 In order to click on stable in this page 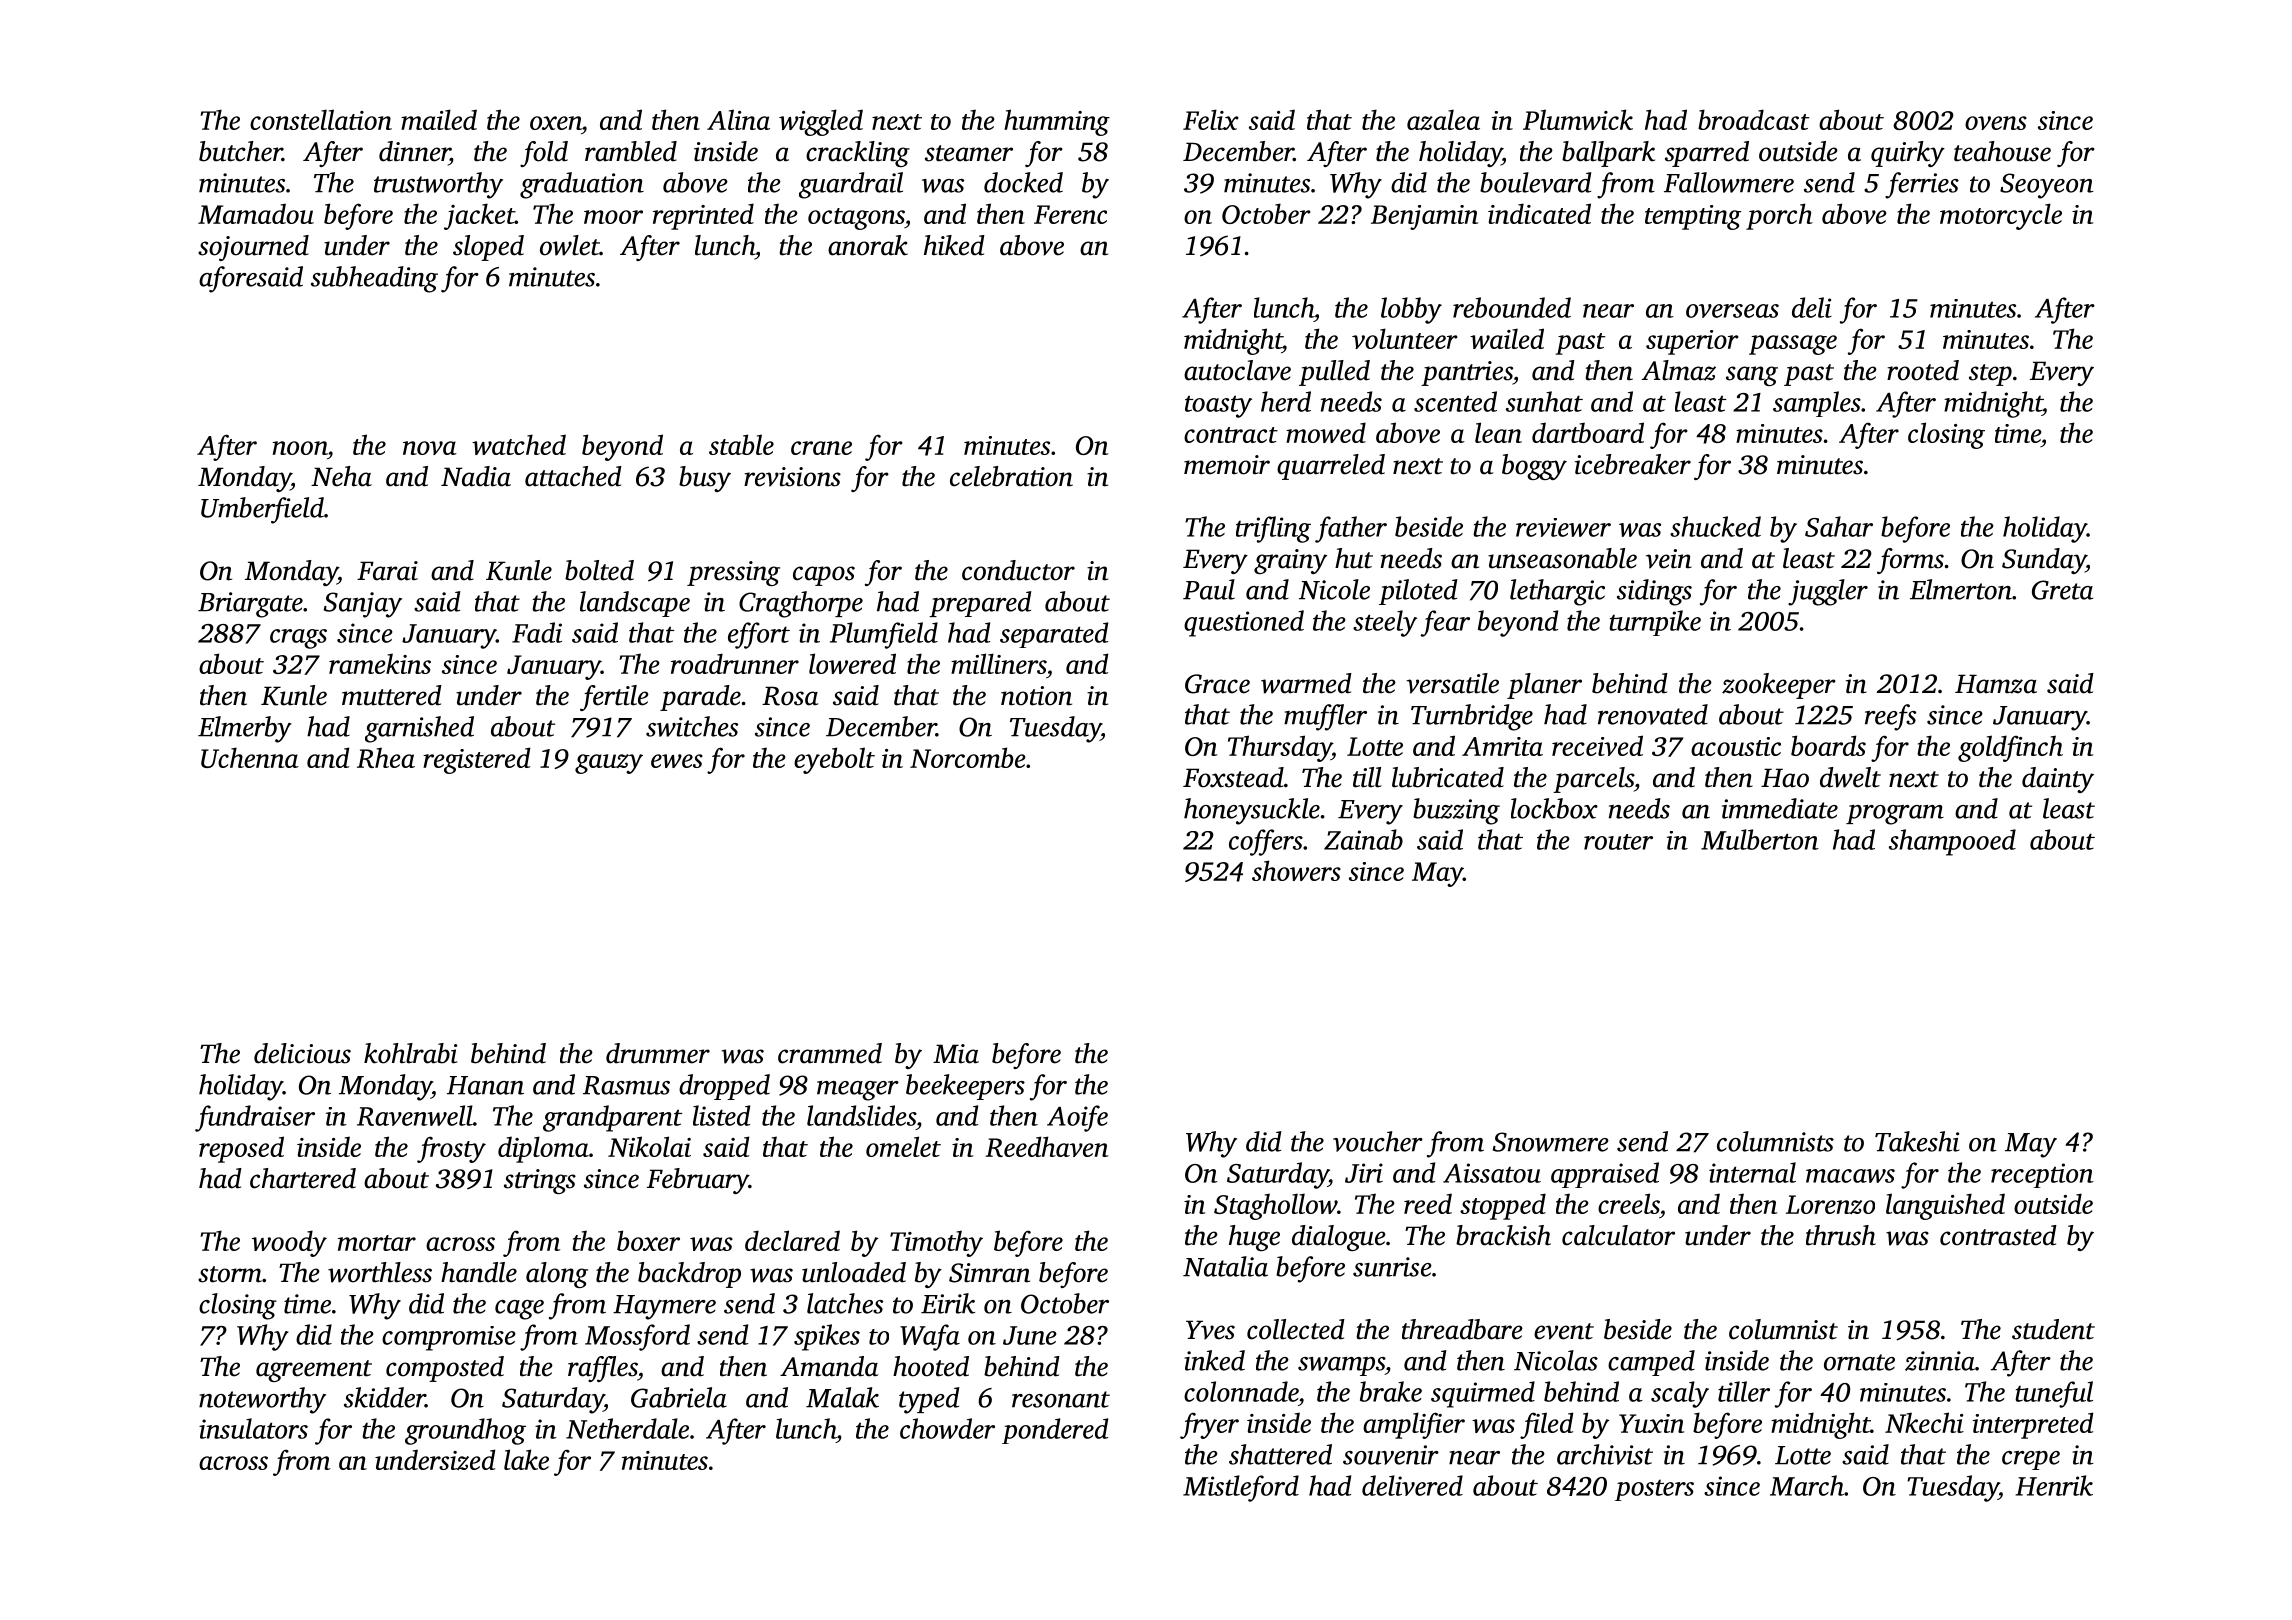, I will do `click(741, 444)`.
